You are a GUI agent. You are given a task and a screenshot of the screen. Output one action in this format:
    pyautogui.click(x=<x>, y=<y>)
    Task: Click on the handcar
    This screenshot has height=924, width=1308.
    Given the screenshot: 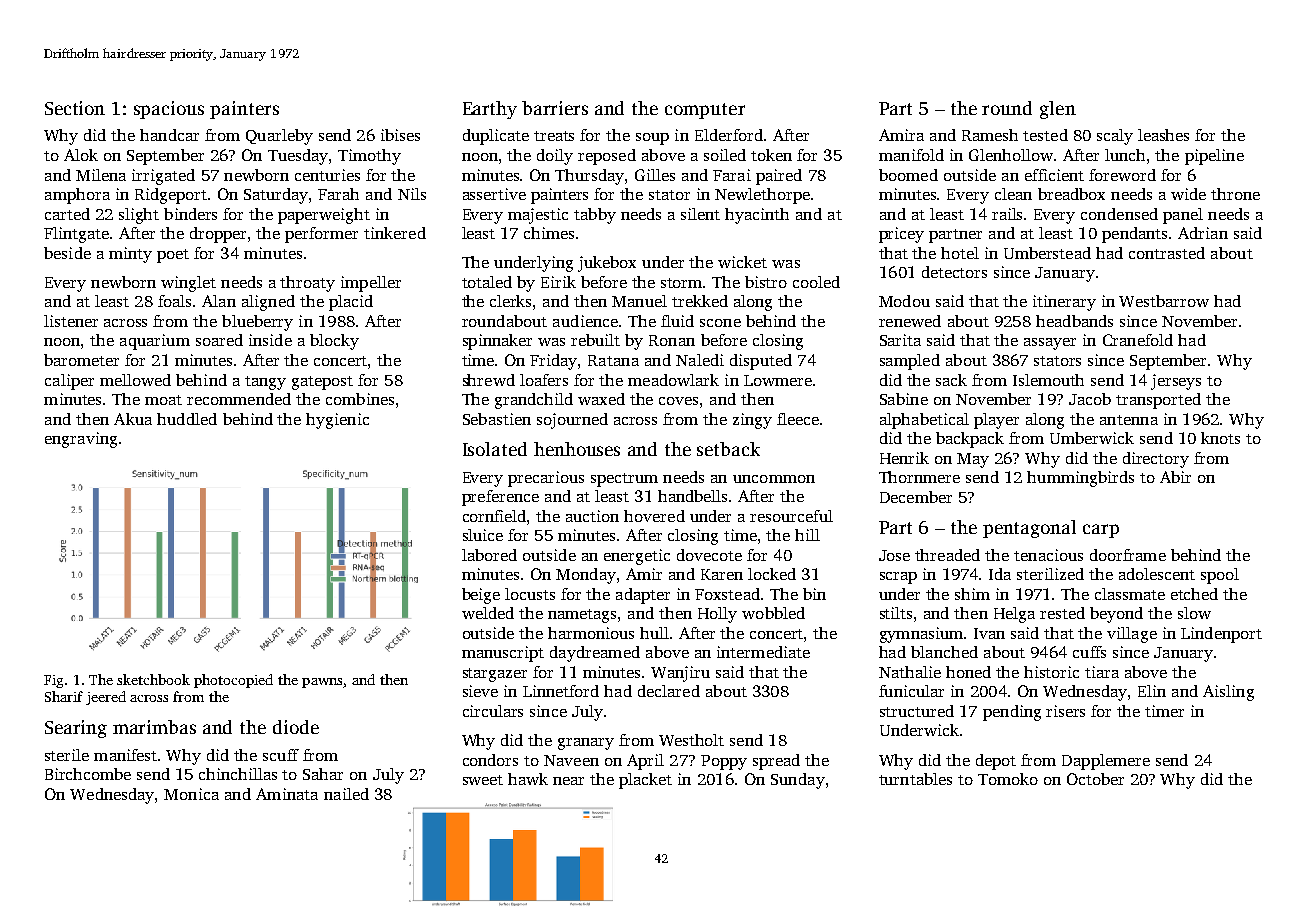 What is the action you would take?
    pyautogui.click(x=169, y=135)
